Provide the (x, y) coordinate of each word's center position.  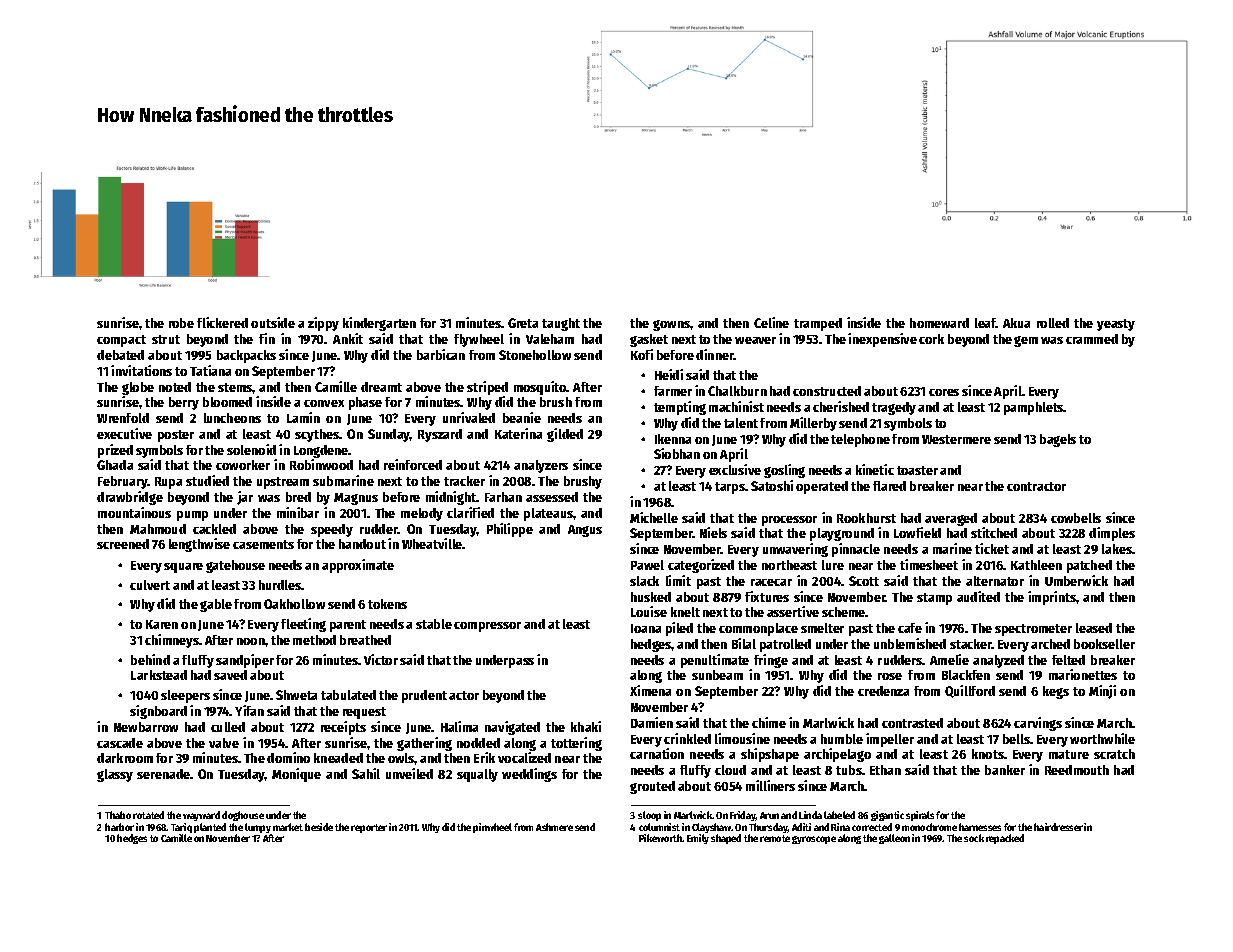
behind (150, 659)
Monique (296, 775)
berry (184, 403)
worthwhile (1102, 738)
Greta (523, 323)
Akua (1016, 323)
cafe (910, 628)
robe (181, 323)
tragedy (894, 408)
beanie (522, 417)
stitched (994, 532)
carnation (657, 753)
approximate (358, 566)
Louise (649, 611)
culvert (150, 585)
